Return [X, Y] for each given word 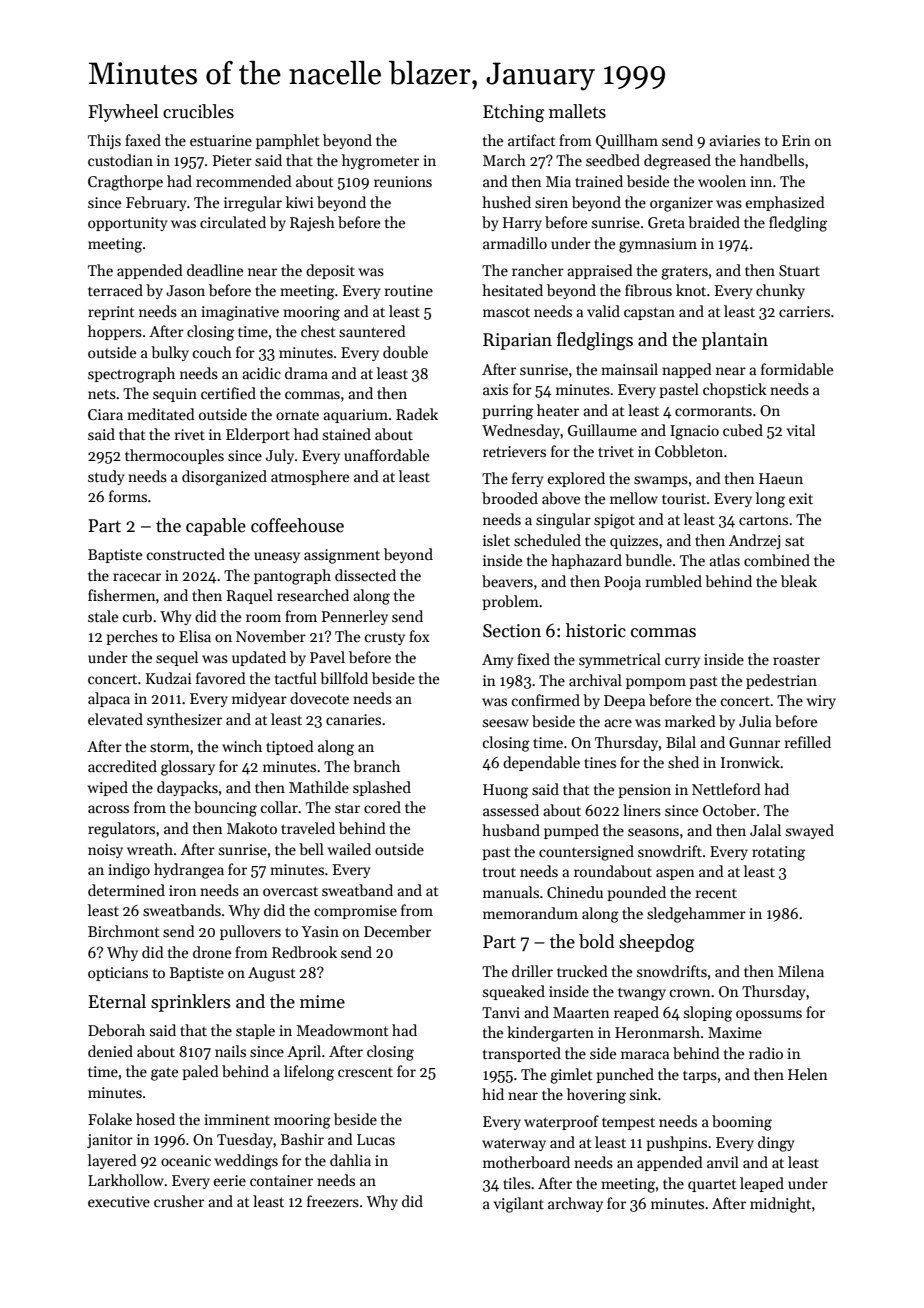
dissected [365, 575]
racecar [137, 577]
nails [230, 1051]
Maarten [581, 1012]
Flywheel [123, 113]
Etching [514, 113]
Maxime [735, 1032]
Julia [755, 721]
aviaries [734, 140]
